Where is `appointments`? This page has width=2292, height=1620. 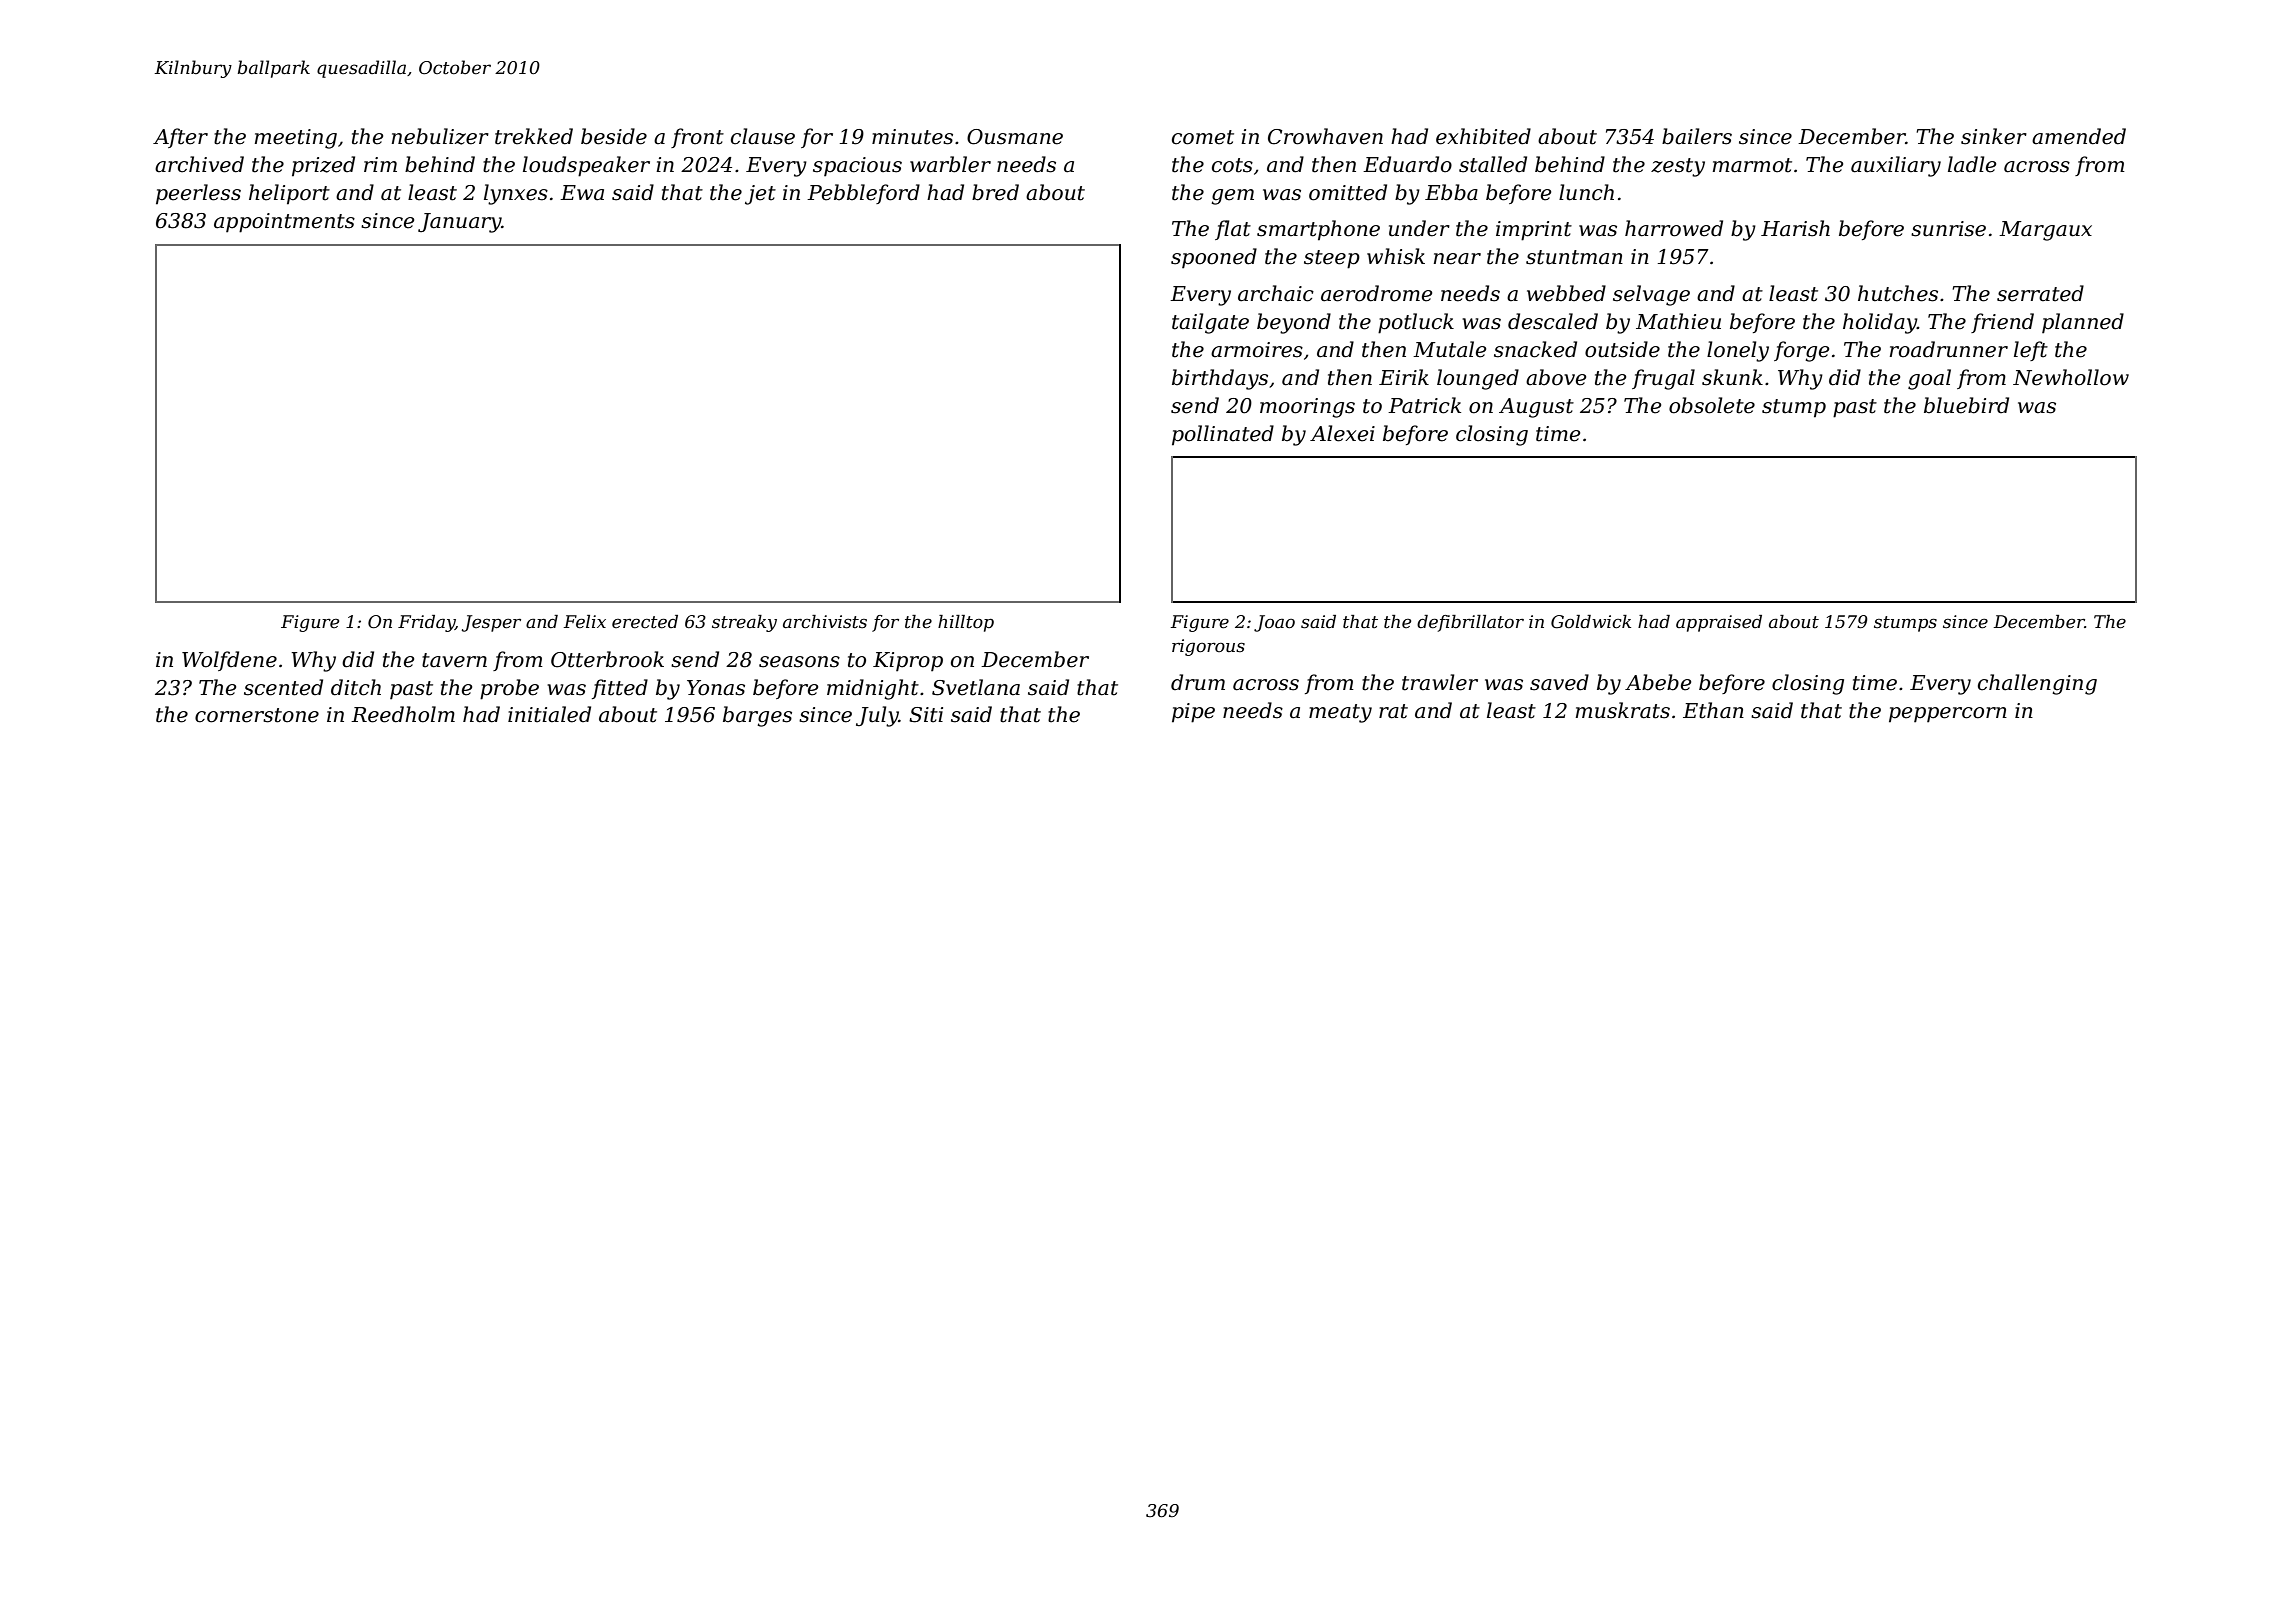
appointments is located at coordinates (284, 223).
